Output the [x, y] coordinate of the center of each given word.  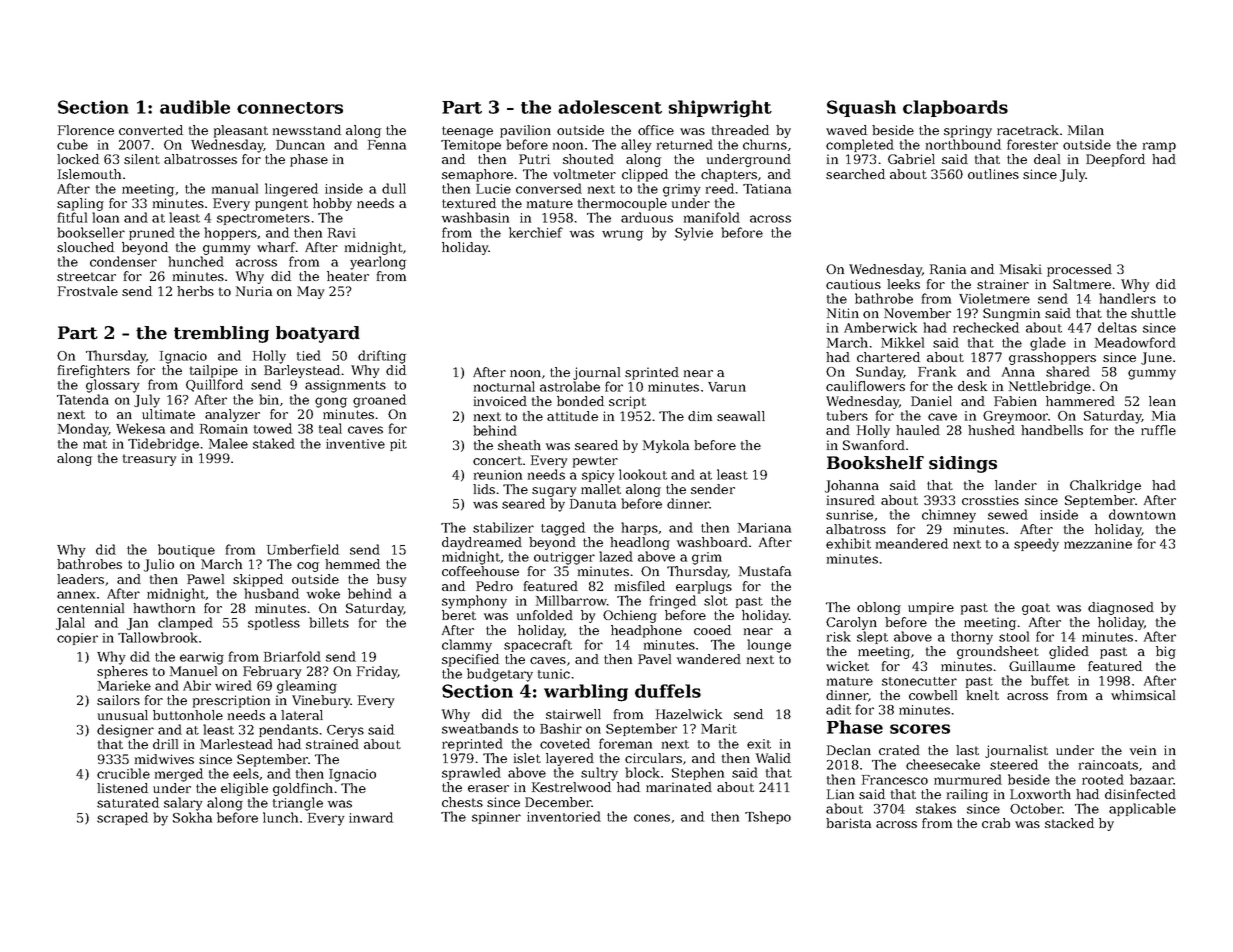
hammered [1080, 401]
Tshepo [768, 817]
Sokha [192, 817]
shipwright [720, 109]
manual [235, 188]
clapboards [955, 108]
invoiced [500, 401]
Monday [83, 430]
